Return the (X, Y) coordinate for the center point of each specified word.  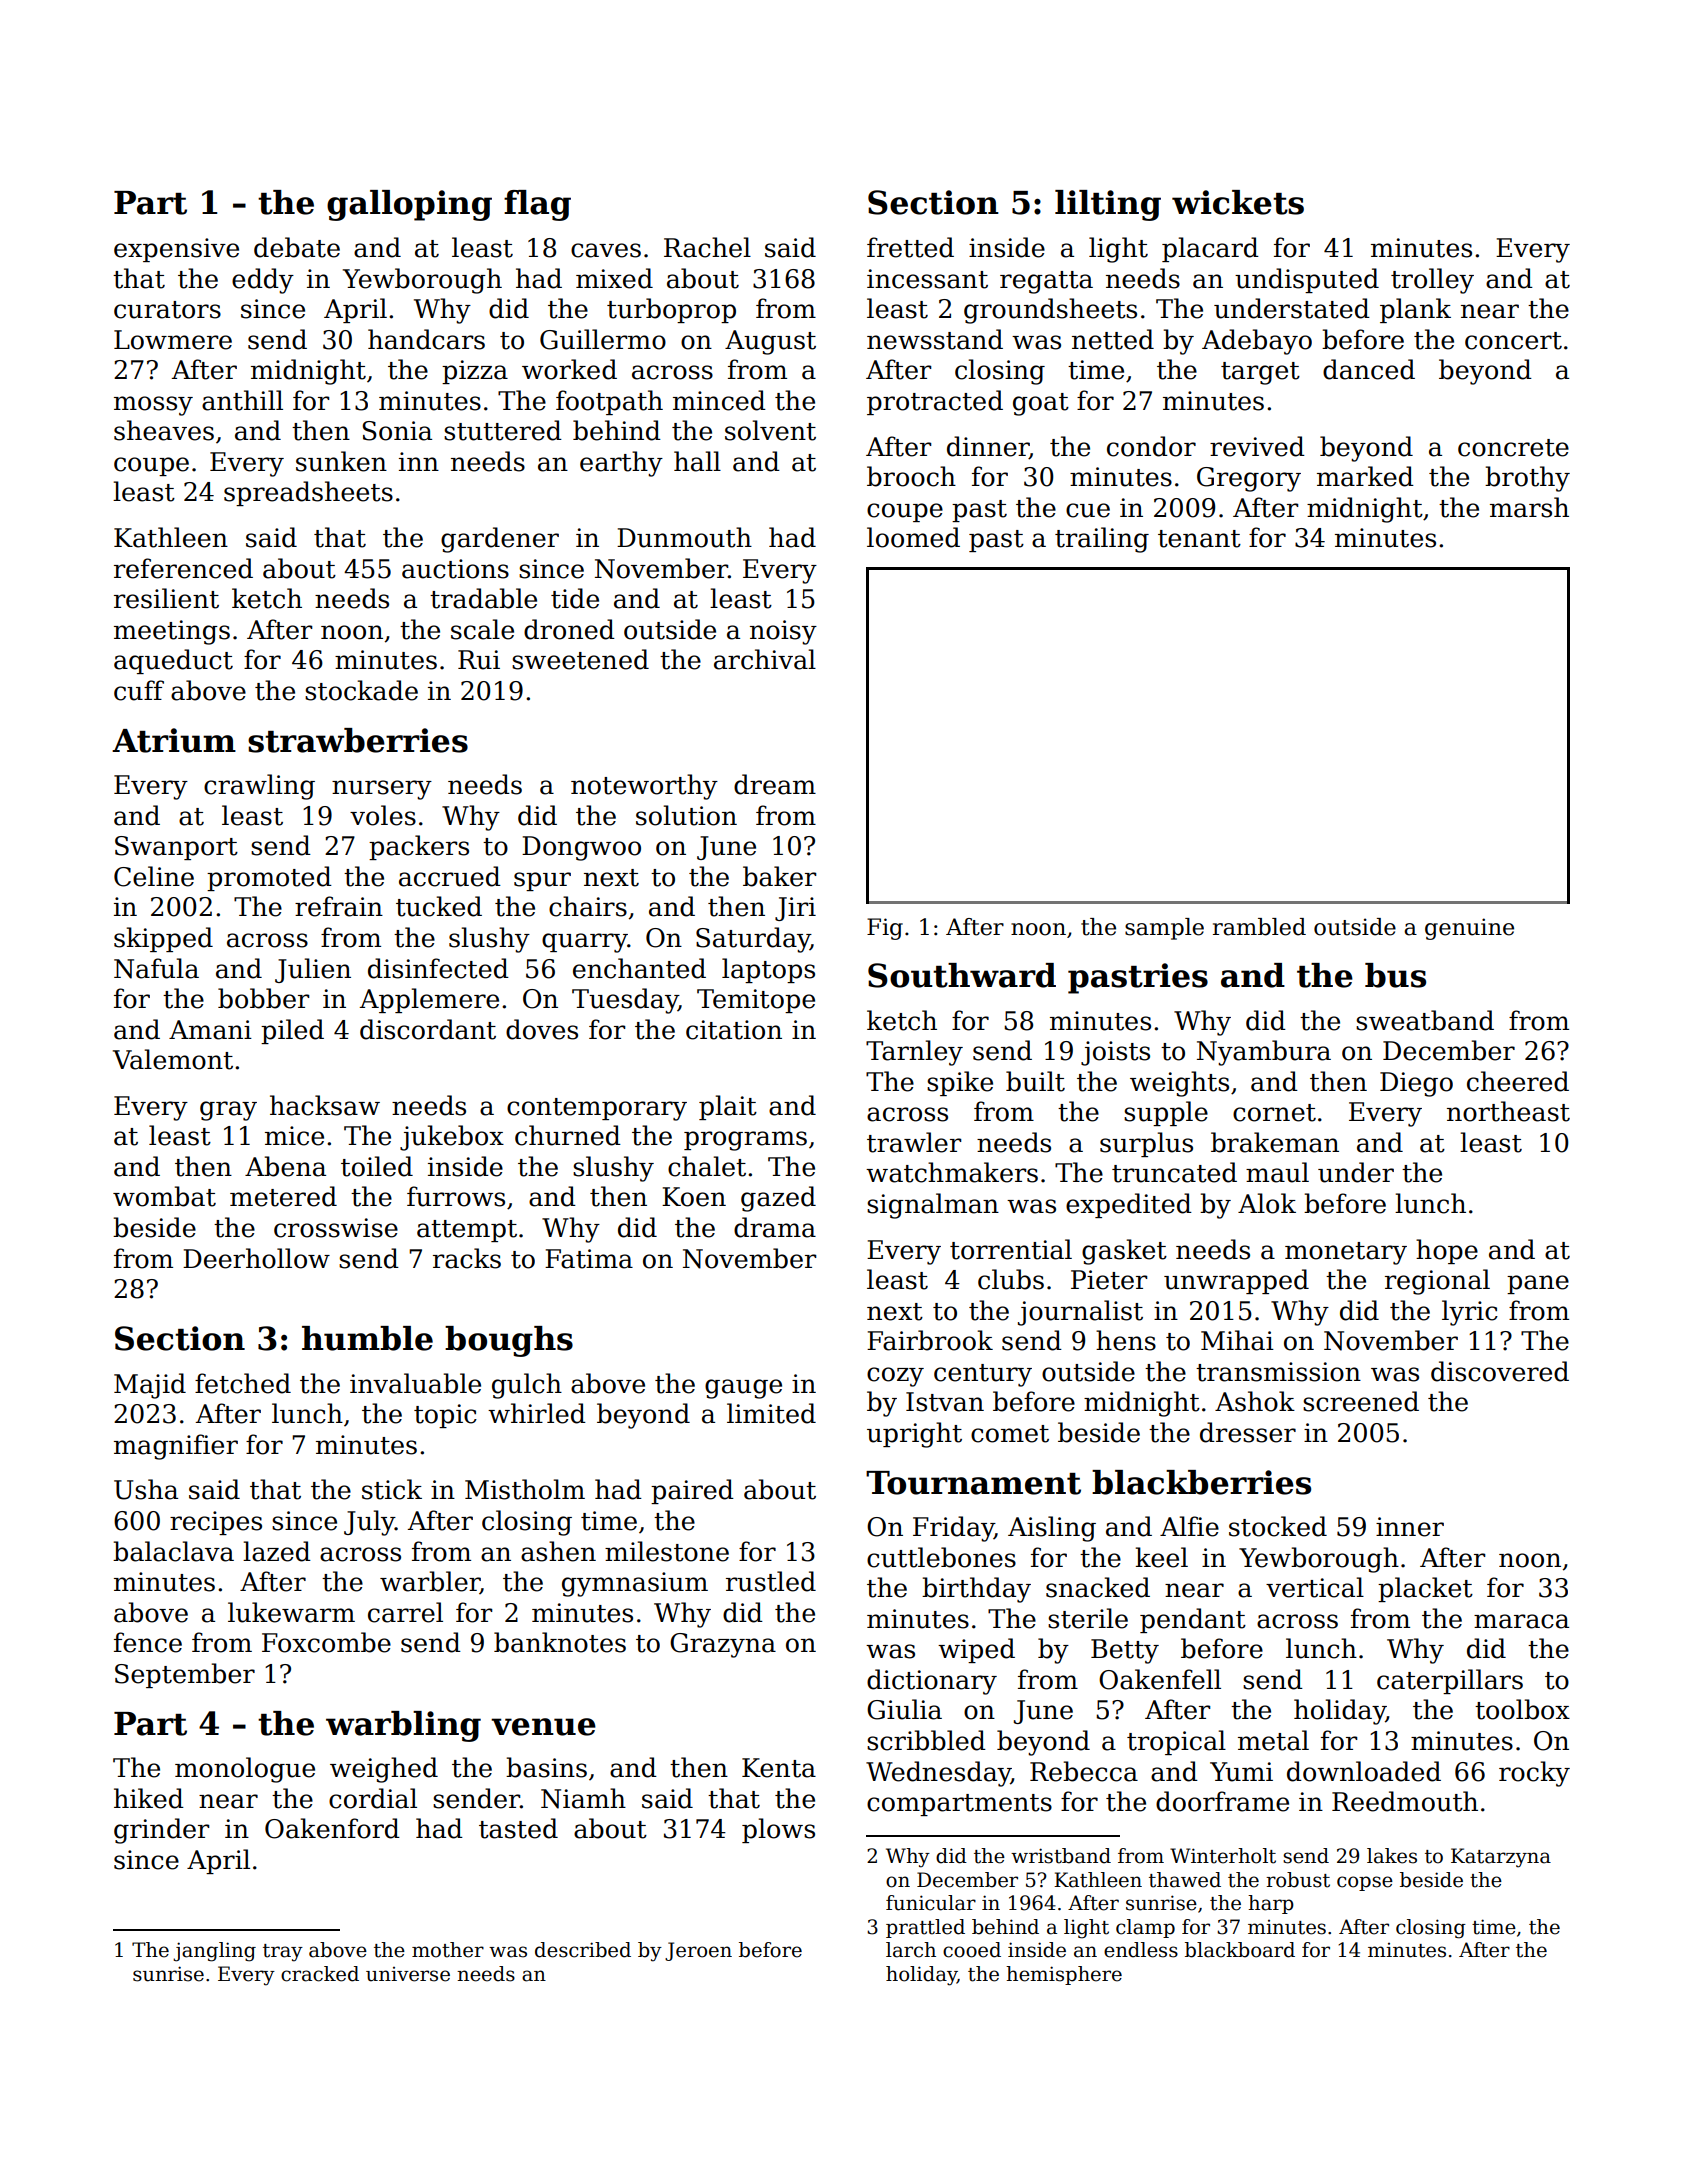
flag (537, 205)
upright (914, 1435)
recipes (216, 1523)
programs (745, 1141)
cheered (1518, 1081)
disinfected (438, 968)
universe (408, 1974)
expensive (176, 250)
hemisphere (1064, 1975)
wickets (1238, 202)
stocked (1278, 1526)
